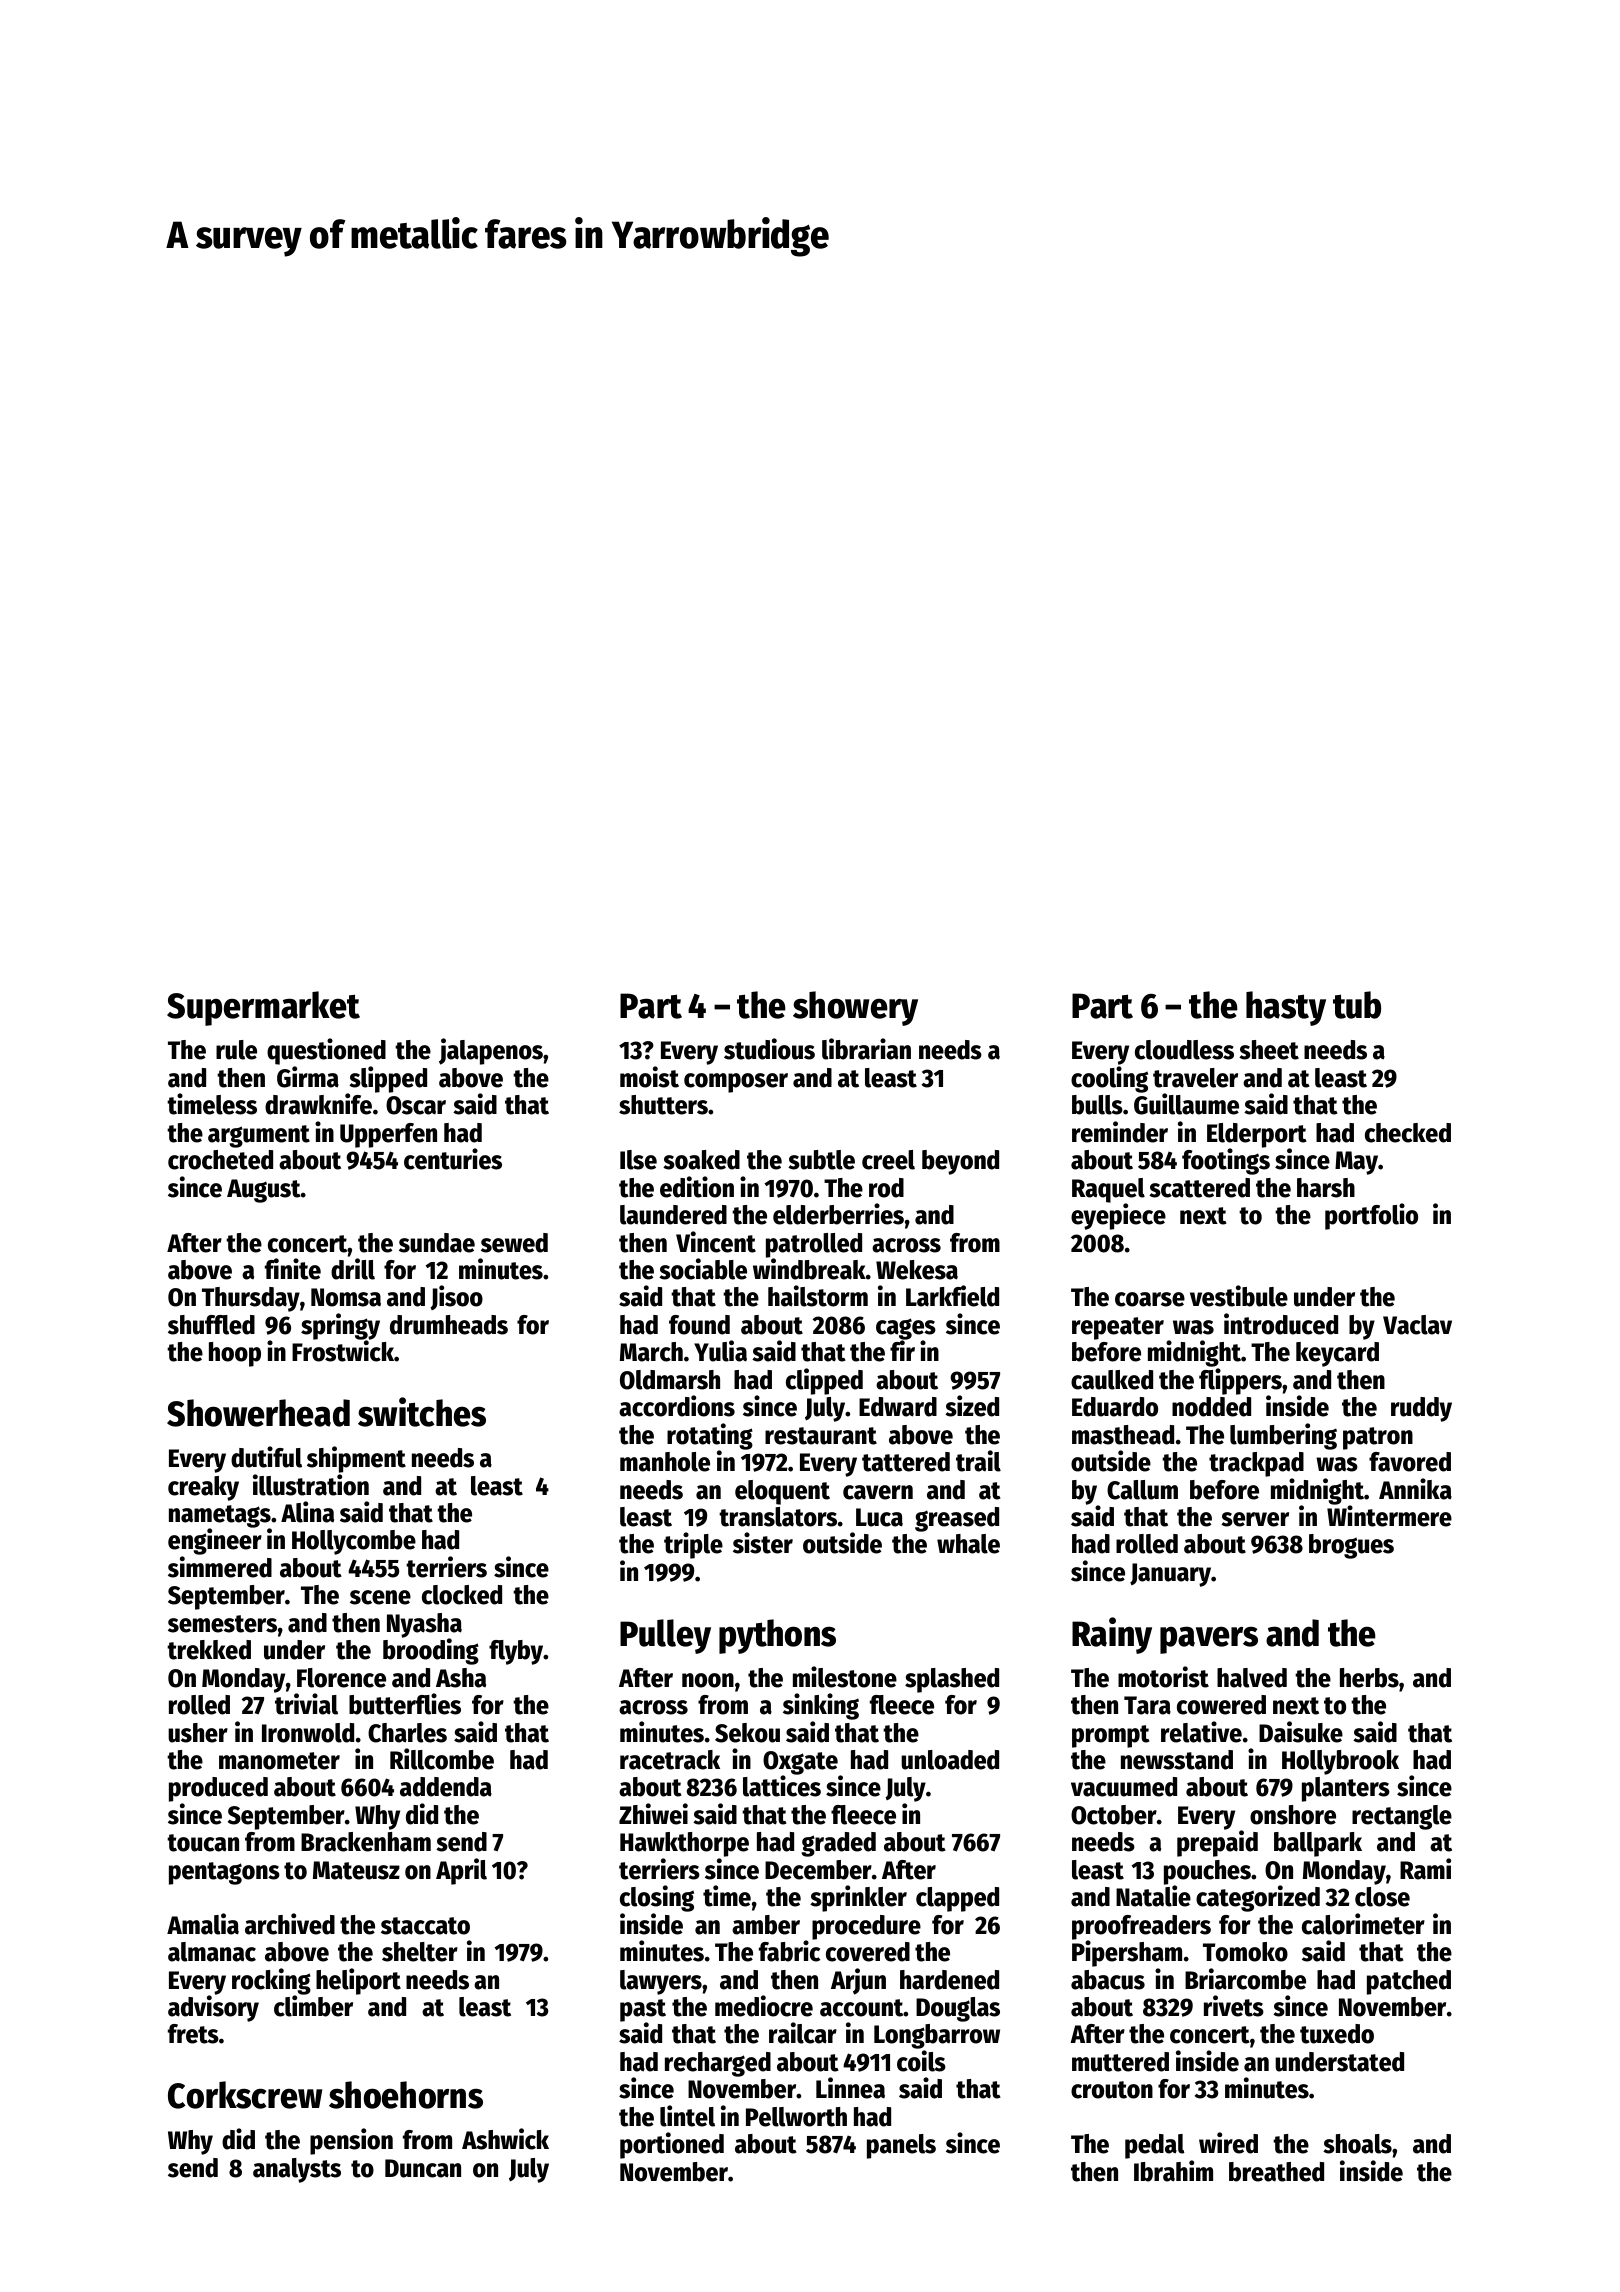  I want to click on switches, so click(422, 1412).
